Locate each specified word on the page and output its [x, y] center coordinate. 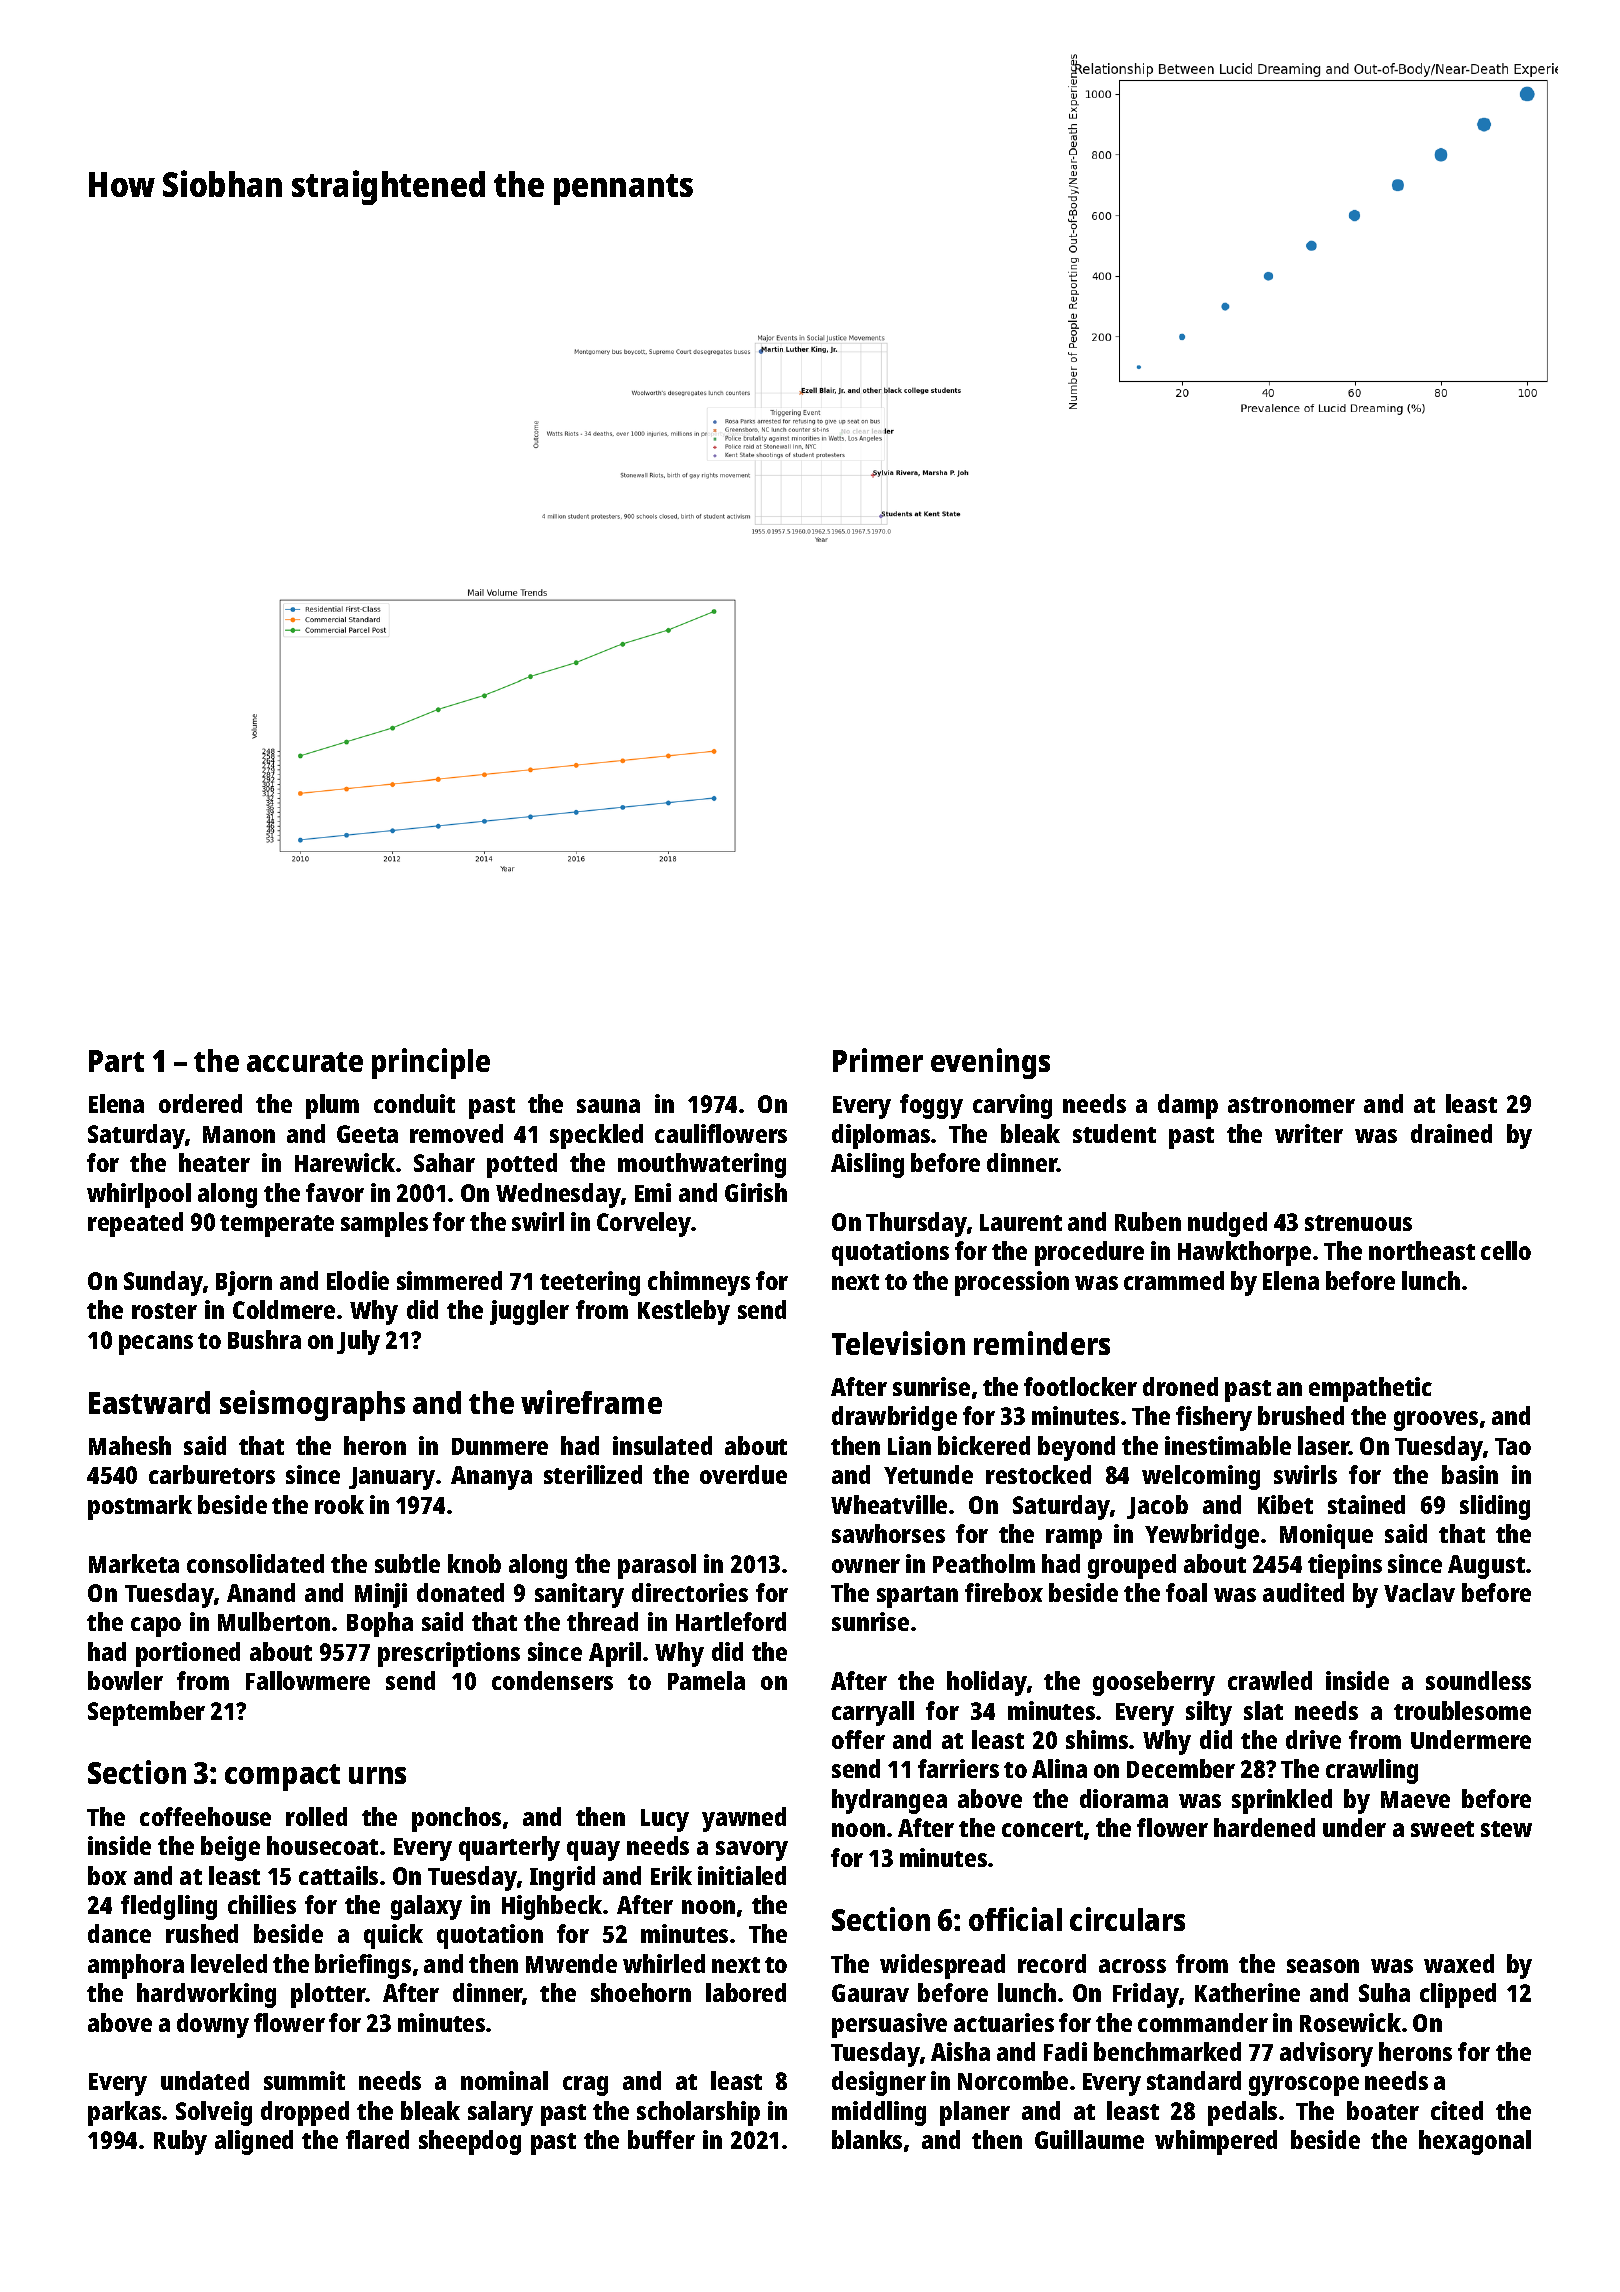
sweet [1442, 1829]
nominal [504, 2080]
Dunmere [500, 1446]
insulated [662, 1445]
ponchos [456, 1819]
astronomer [1291, 1105]
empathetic [1370, 1389]
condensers [552, 1680]
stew [1506, 1829]
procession [1012, 1283]
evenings [990, 1063]
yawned [744, 1819]
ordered [200, 1103]
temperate [277, 1226]
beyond [1076, 1448]
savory [752, 1851]
